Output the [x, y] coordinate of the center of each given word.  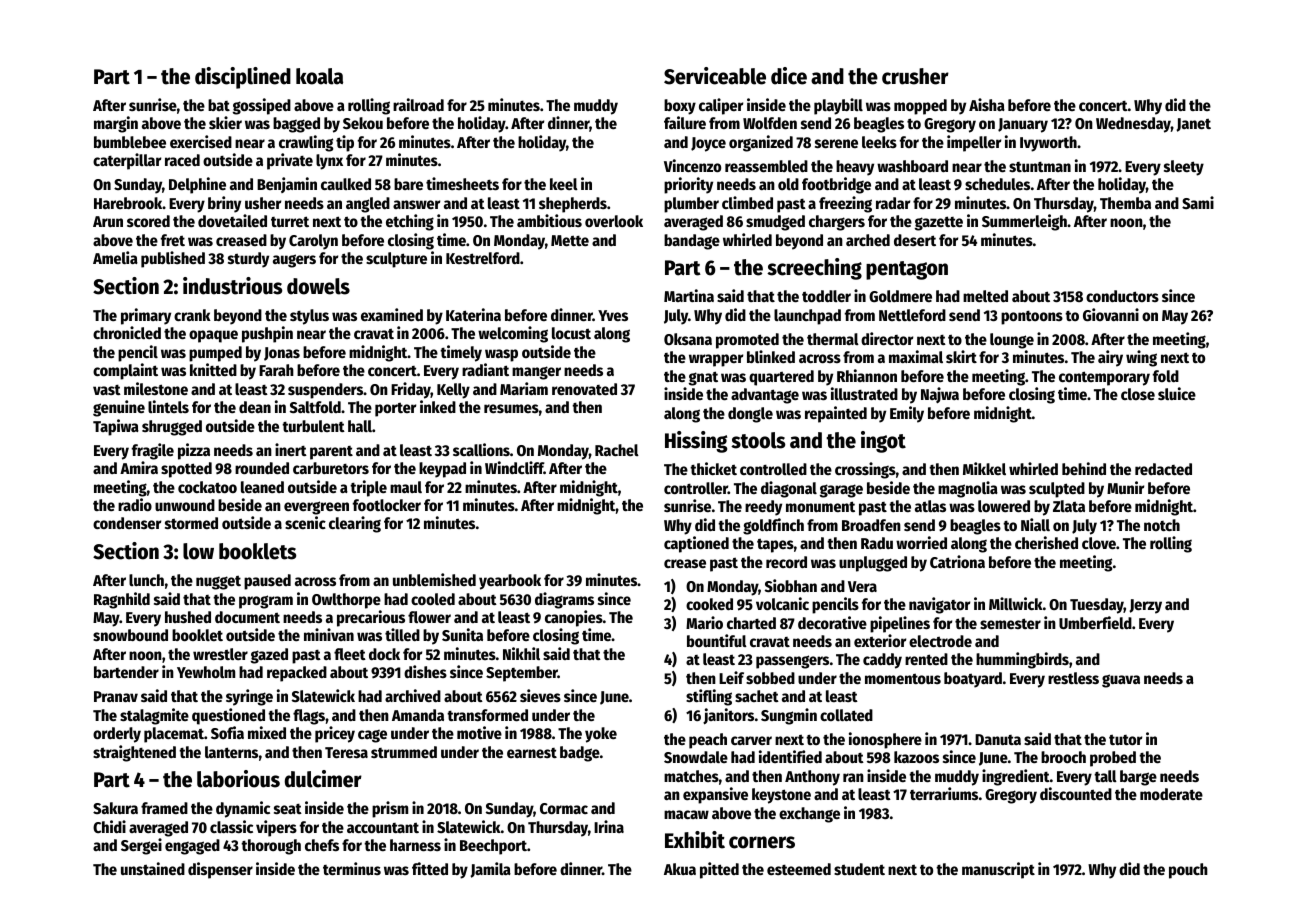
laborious [238, 779]
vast [107, 389]
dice [789, 76]
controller [696, 488]
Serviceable [715, 76]
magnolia [968, 489]
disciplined [243, 78]
